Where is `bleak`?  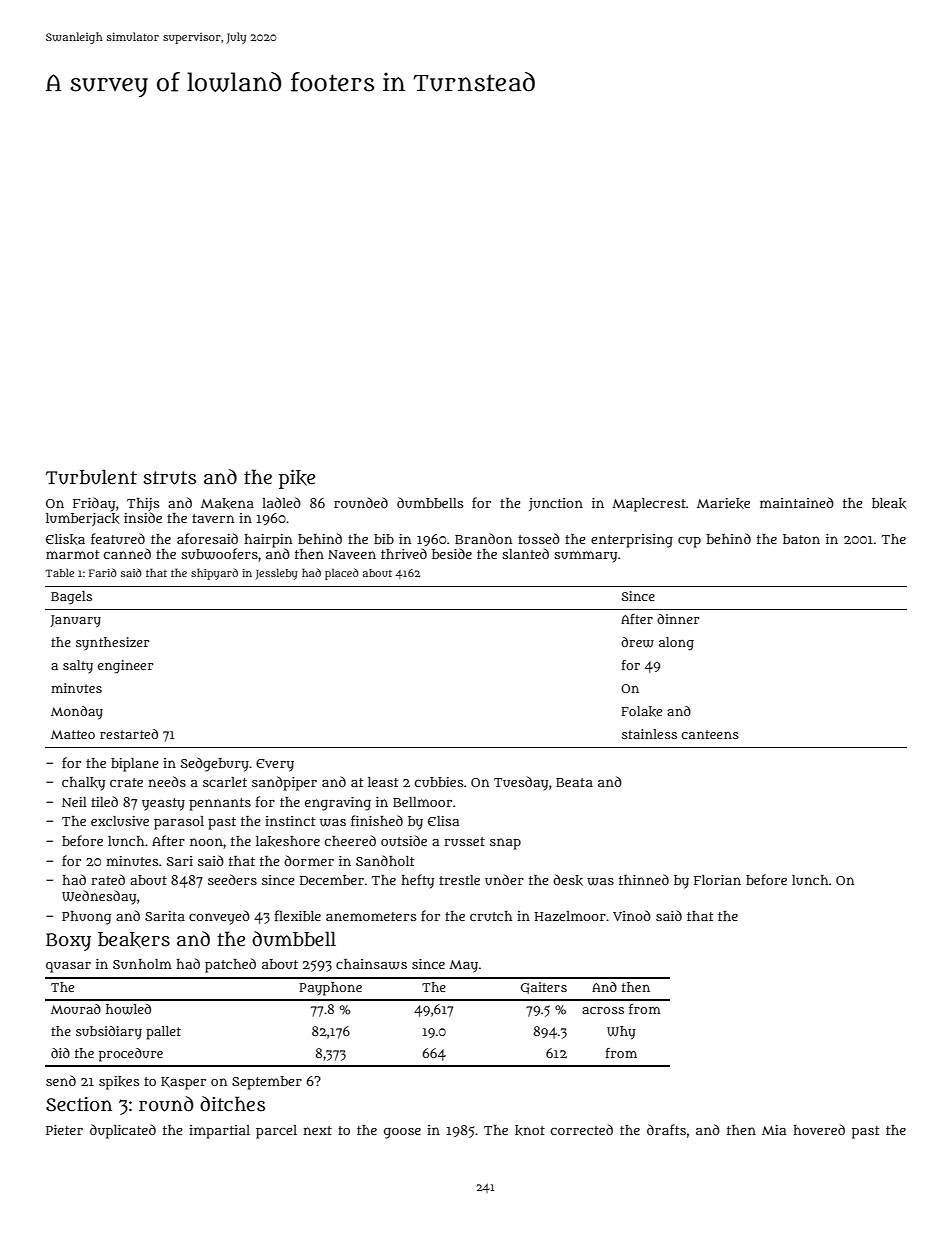 bleak is located at coordinates (889, 503).
